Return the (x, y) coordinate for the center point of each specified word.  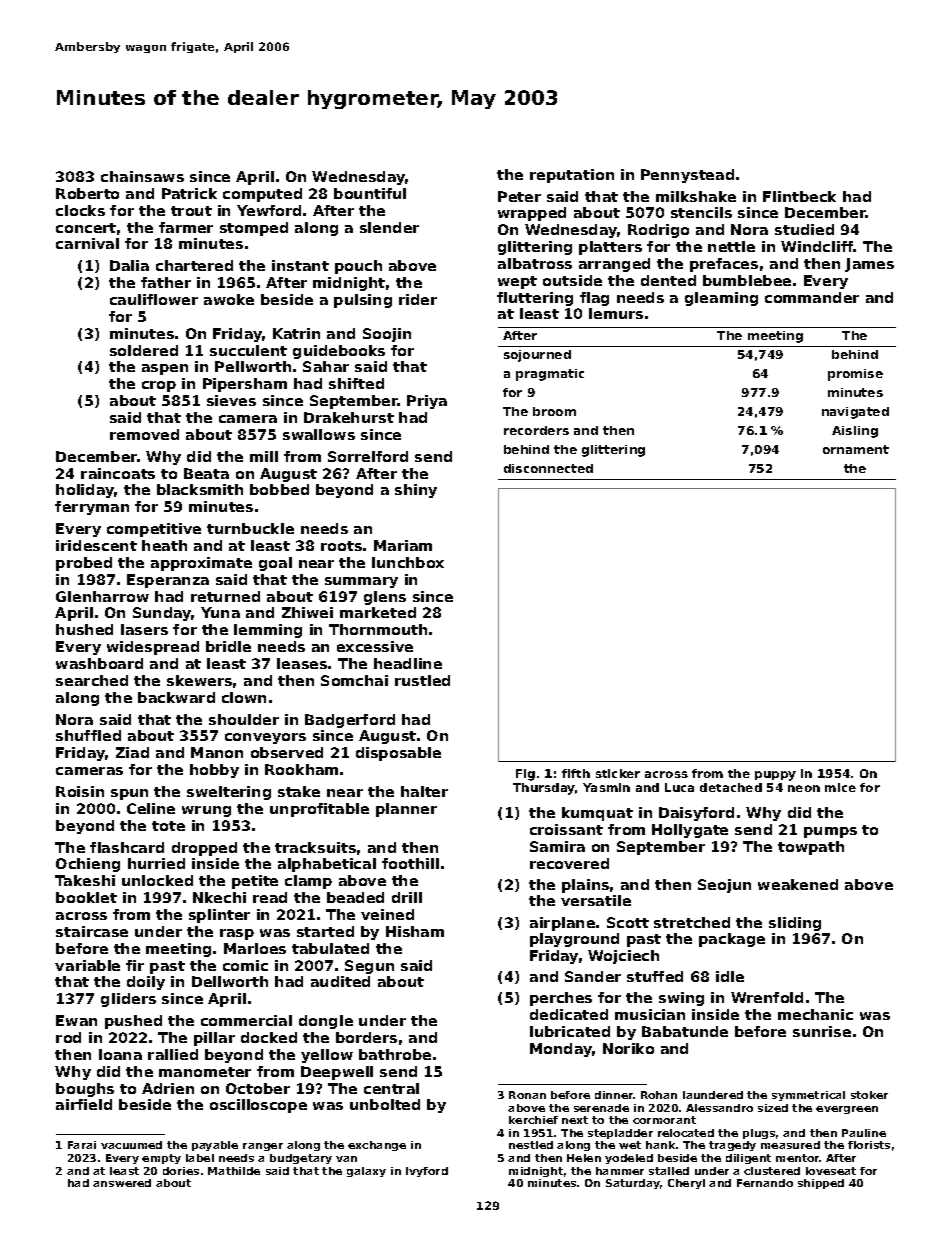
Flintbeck (799, 196)
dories (181, 1171)
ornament (856, 449)
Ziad (132, 752)
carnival (87, 243)
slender (389, 227)
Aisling (855, 432)
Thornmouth (378, 629)
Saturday (633, 1184)
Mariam (403, 545)
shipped (821, 1184)
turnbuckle (250, 528)
